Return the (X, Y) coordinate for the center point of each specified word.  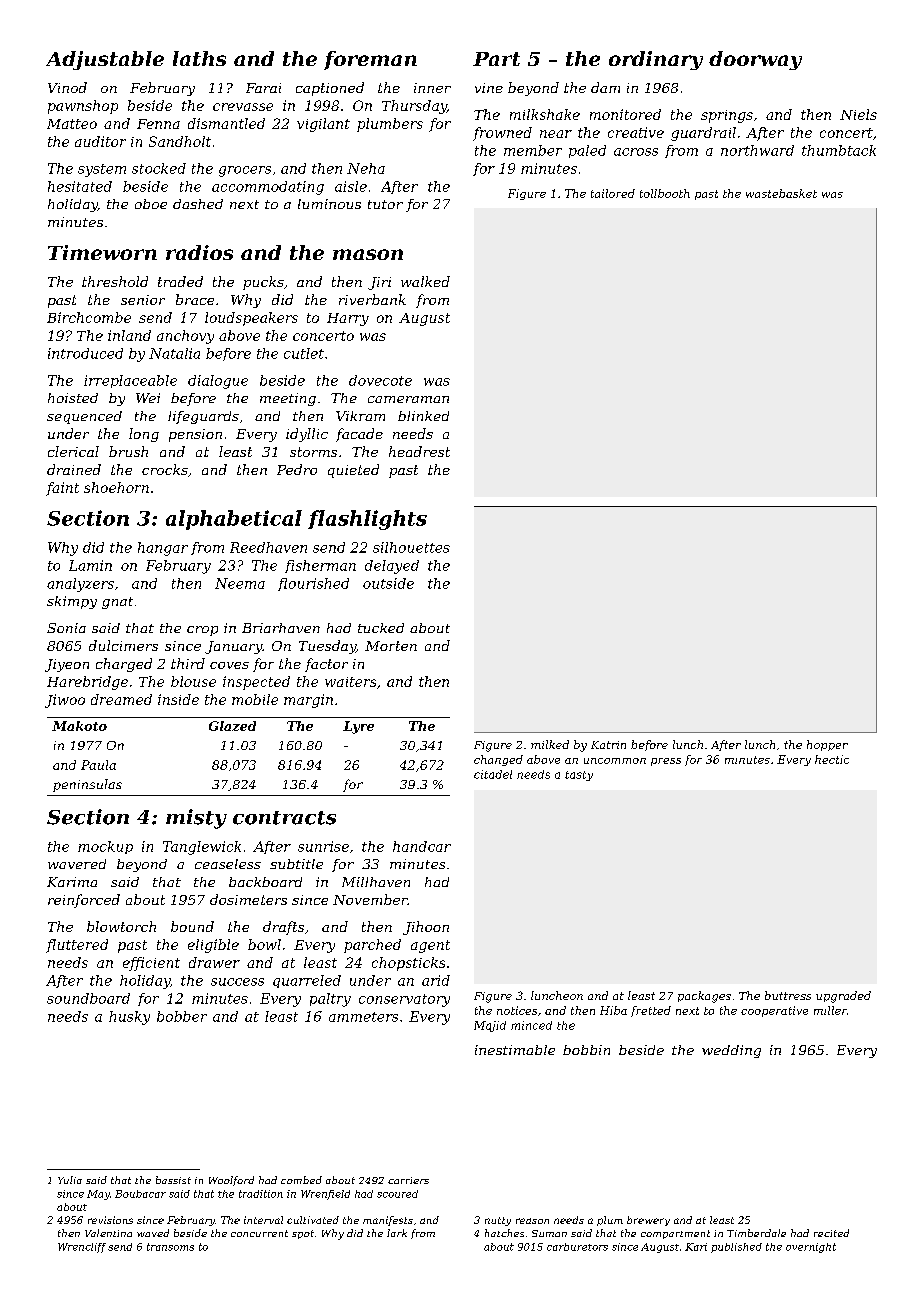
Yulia (70, 1180)
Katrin (608, 745)
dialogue (218, 382)
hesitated (80, 186)
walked (425, 281)
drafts (283, 928)
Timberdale (756, 1233)
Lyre (358, 727)
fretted (651, 1011)
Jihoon (426, 928)
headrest (419, 451)
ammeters (363, 1017)
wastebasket (781, 193)
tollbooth (665, 193)
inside (178, 699)
